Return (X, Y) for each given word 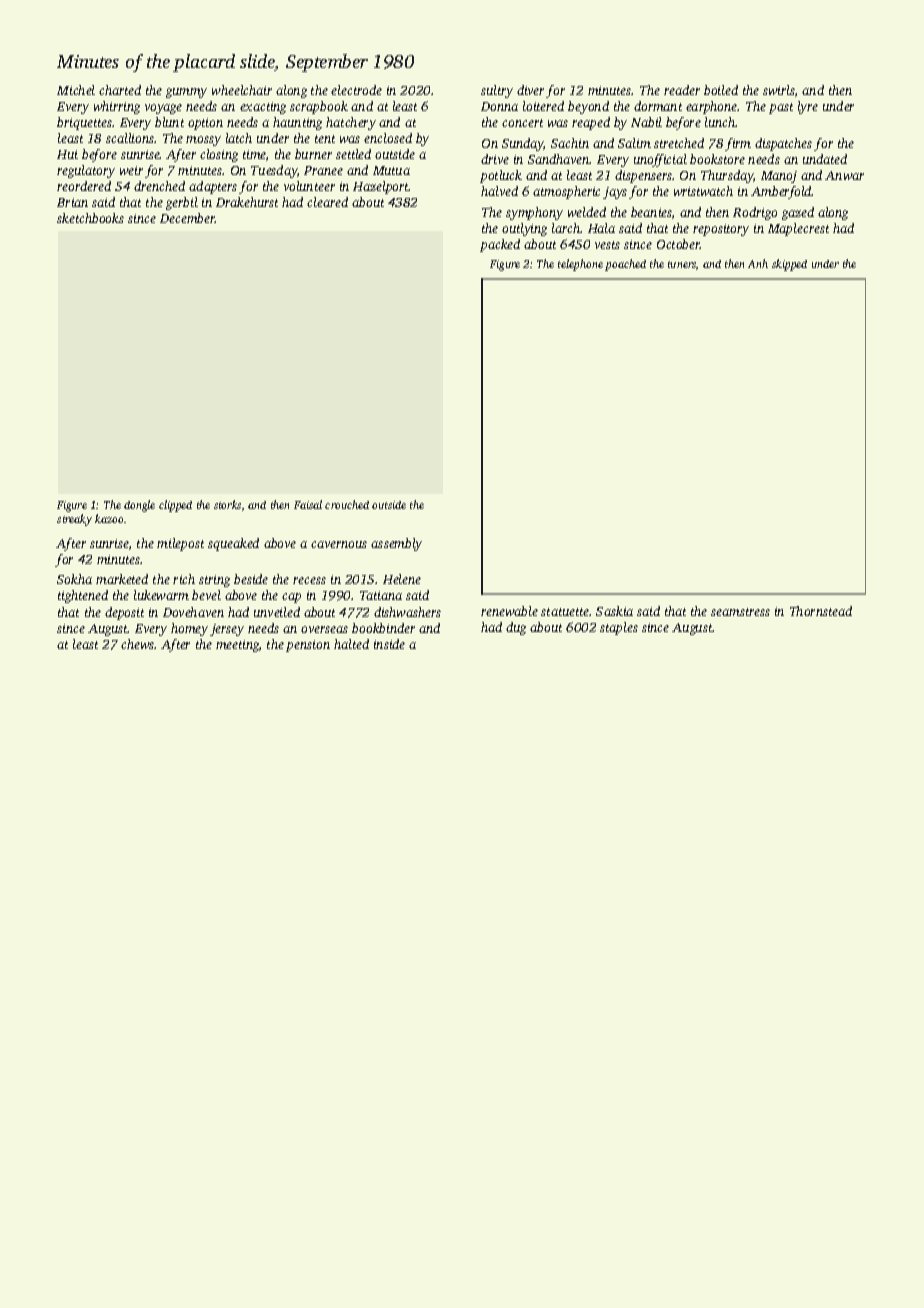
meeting (237, 646)
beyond (588, 107)
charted (120, 90)
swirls (779, 90)
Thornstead (821, 611)
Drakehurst (247, 202)
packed (500, 245)
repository (721, 230)
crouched (347, 504)
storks (227, 504)
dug (516, 628)
